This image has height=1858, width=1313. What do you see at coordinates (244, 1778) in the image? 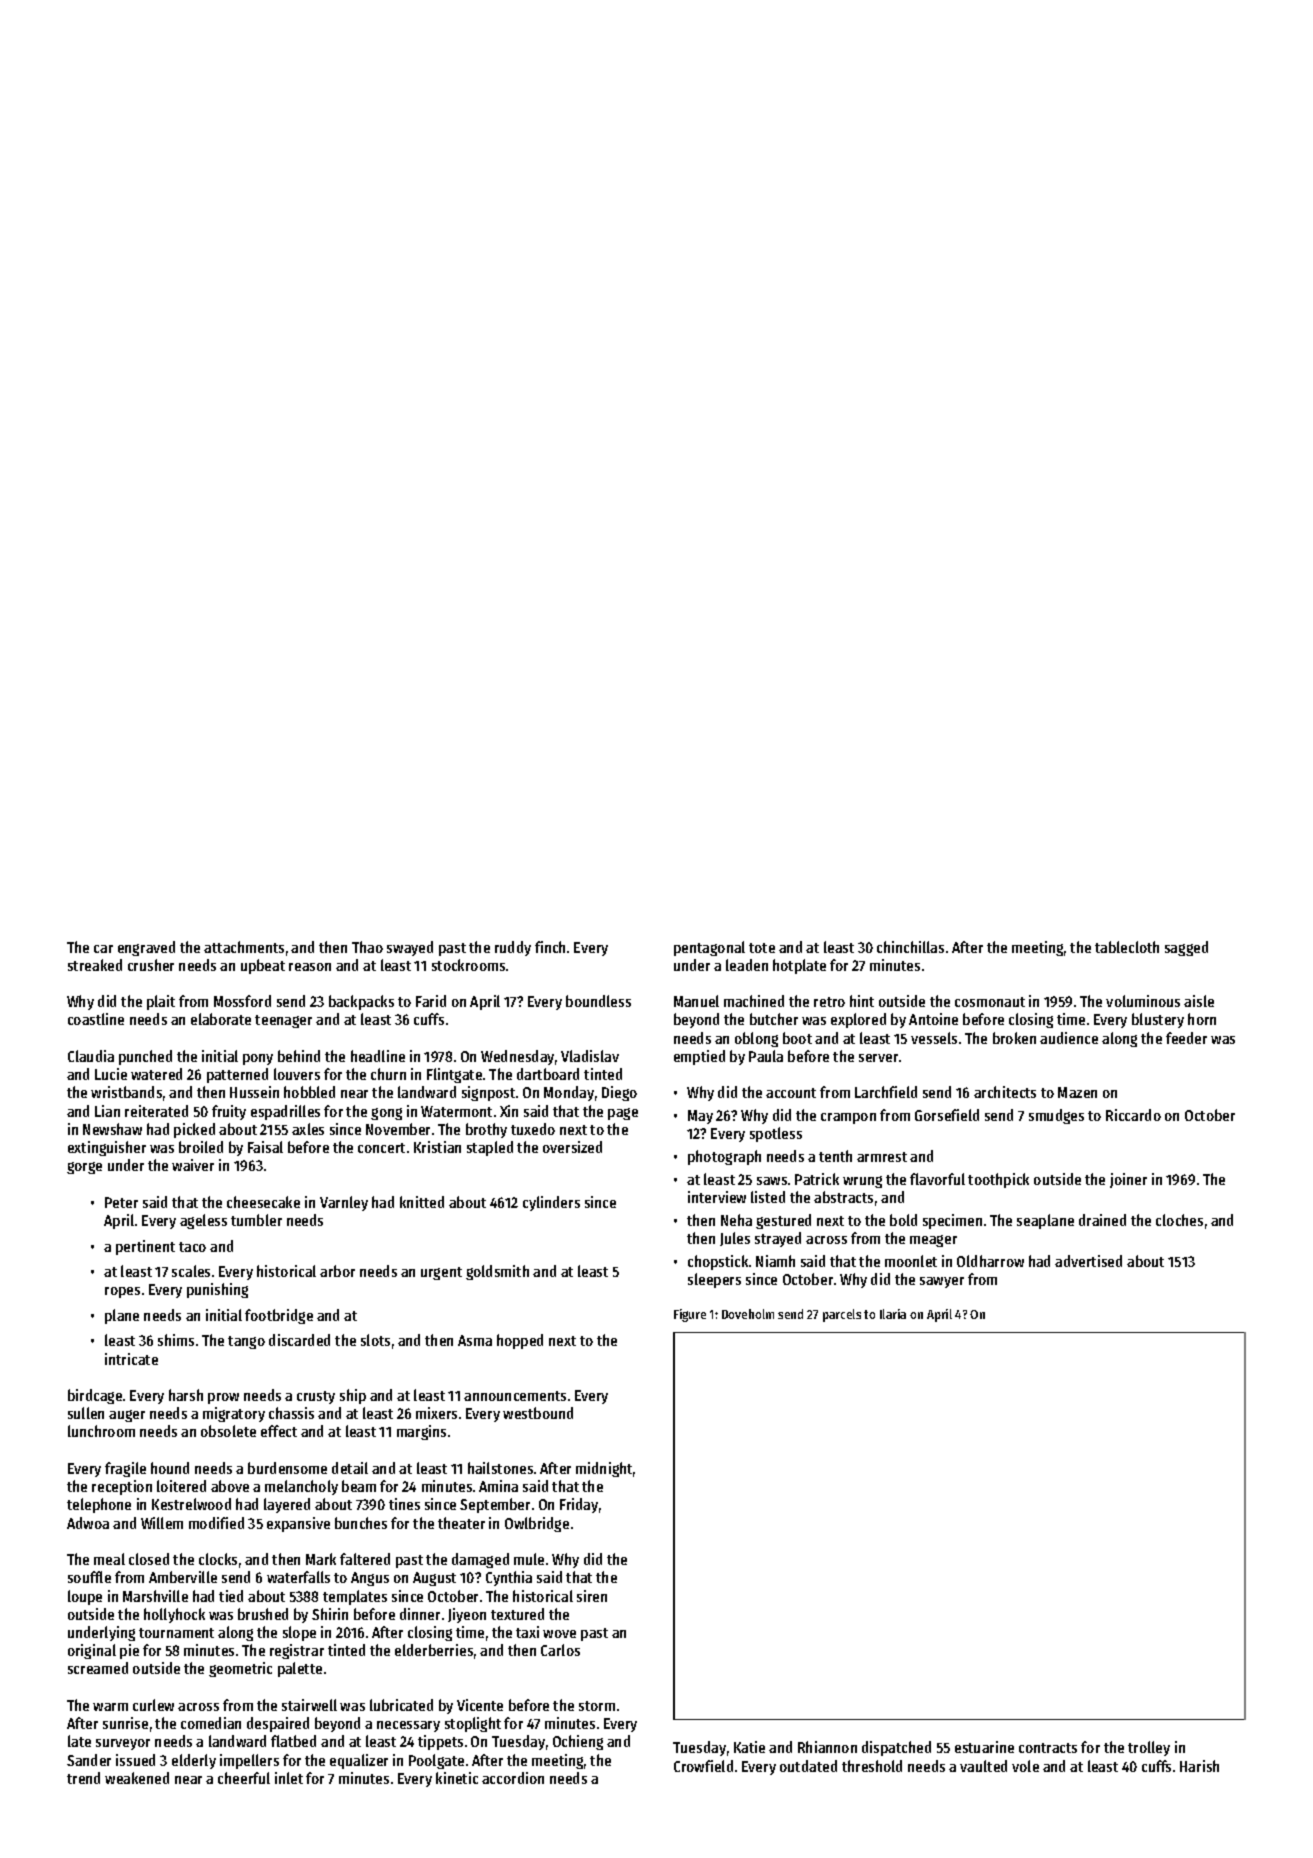
I see `cheerful` at bounding box center [244, 1778].
